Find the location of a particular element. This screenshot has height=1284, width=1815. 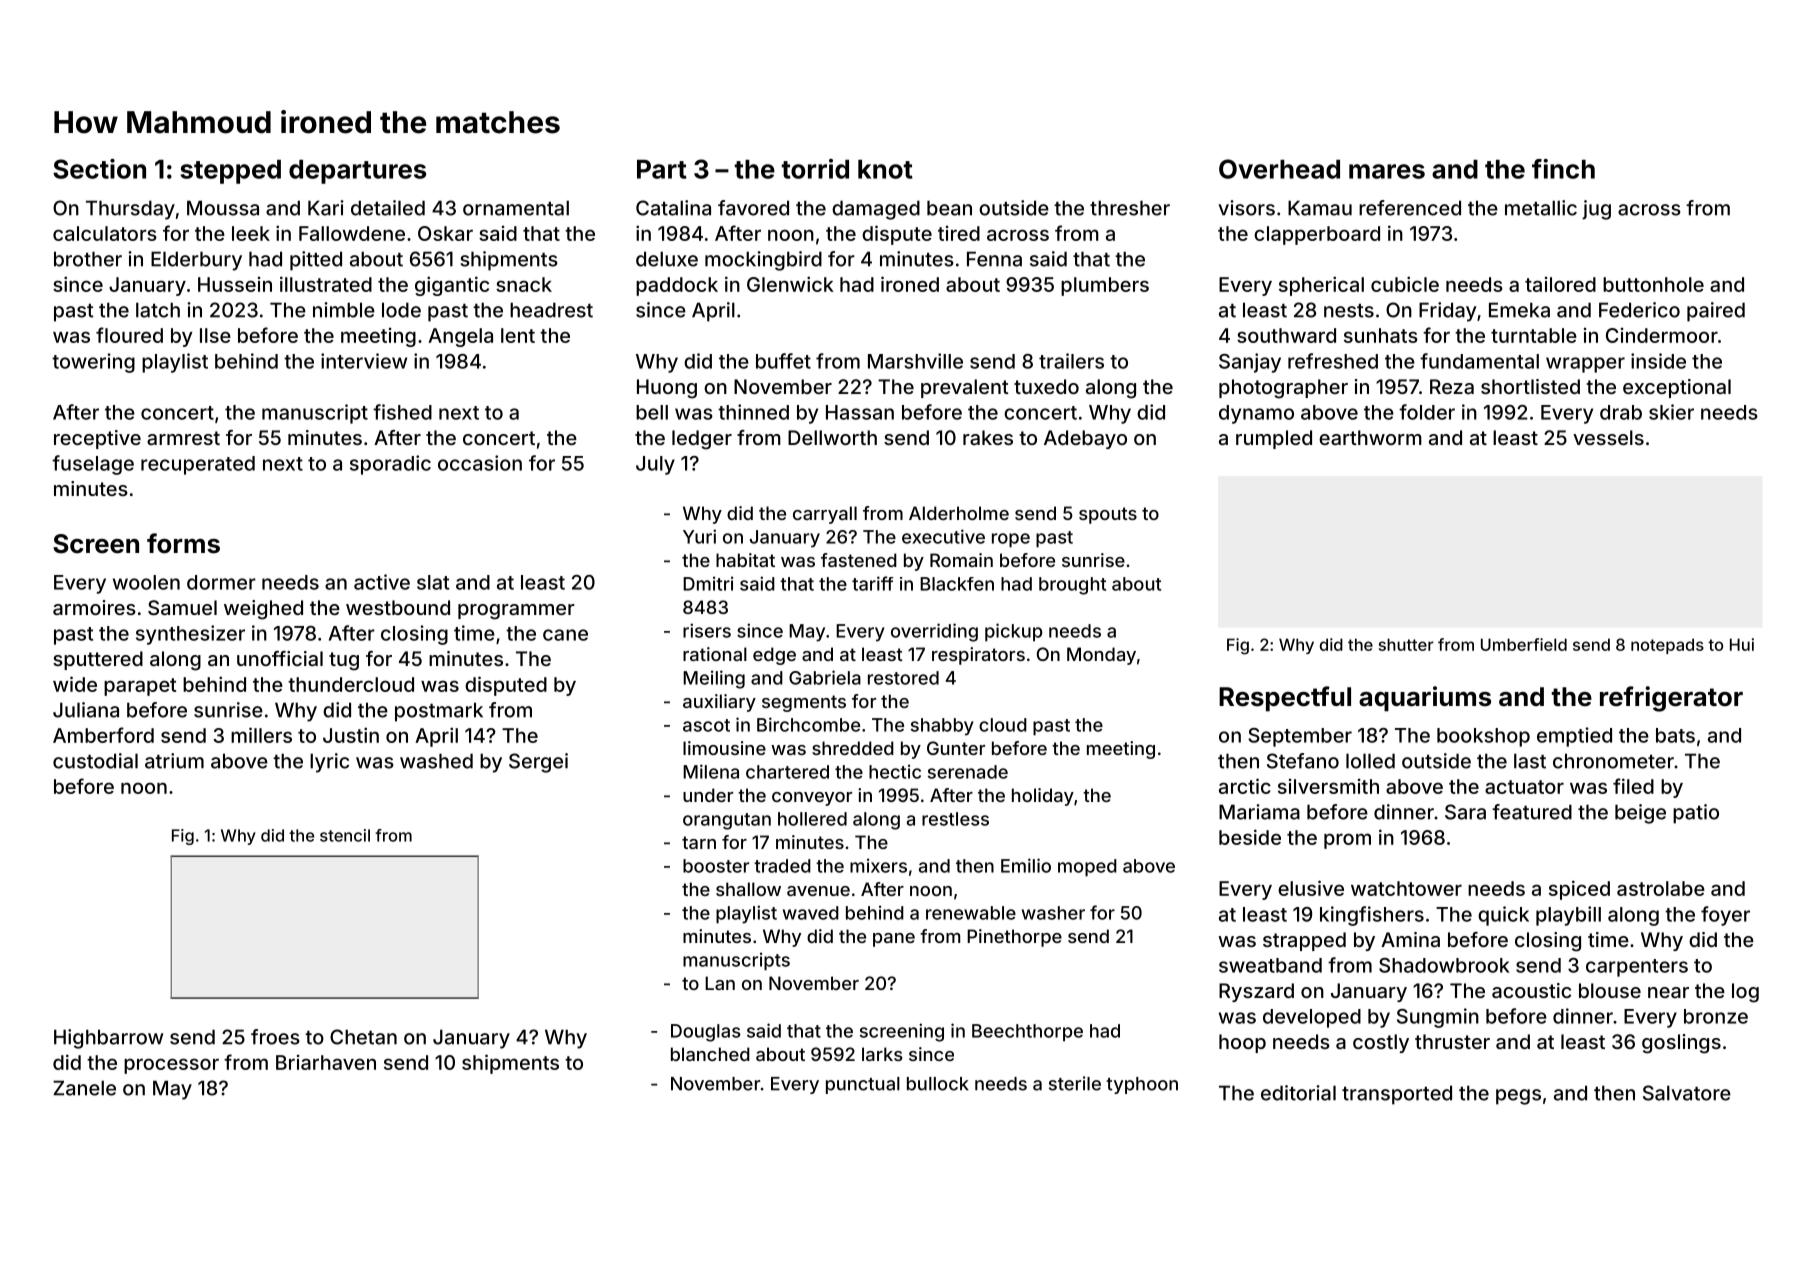

buttonhole is located at coordinates (1653, 284).
